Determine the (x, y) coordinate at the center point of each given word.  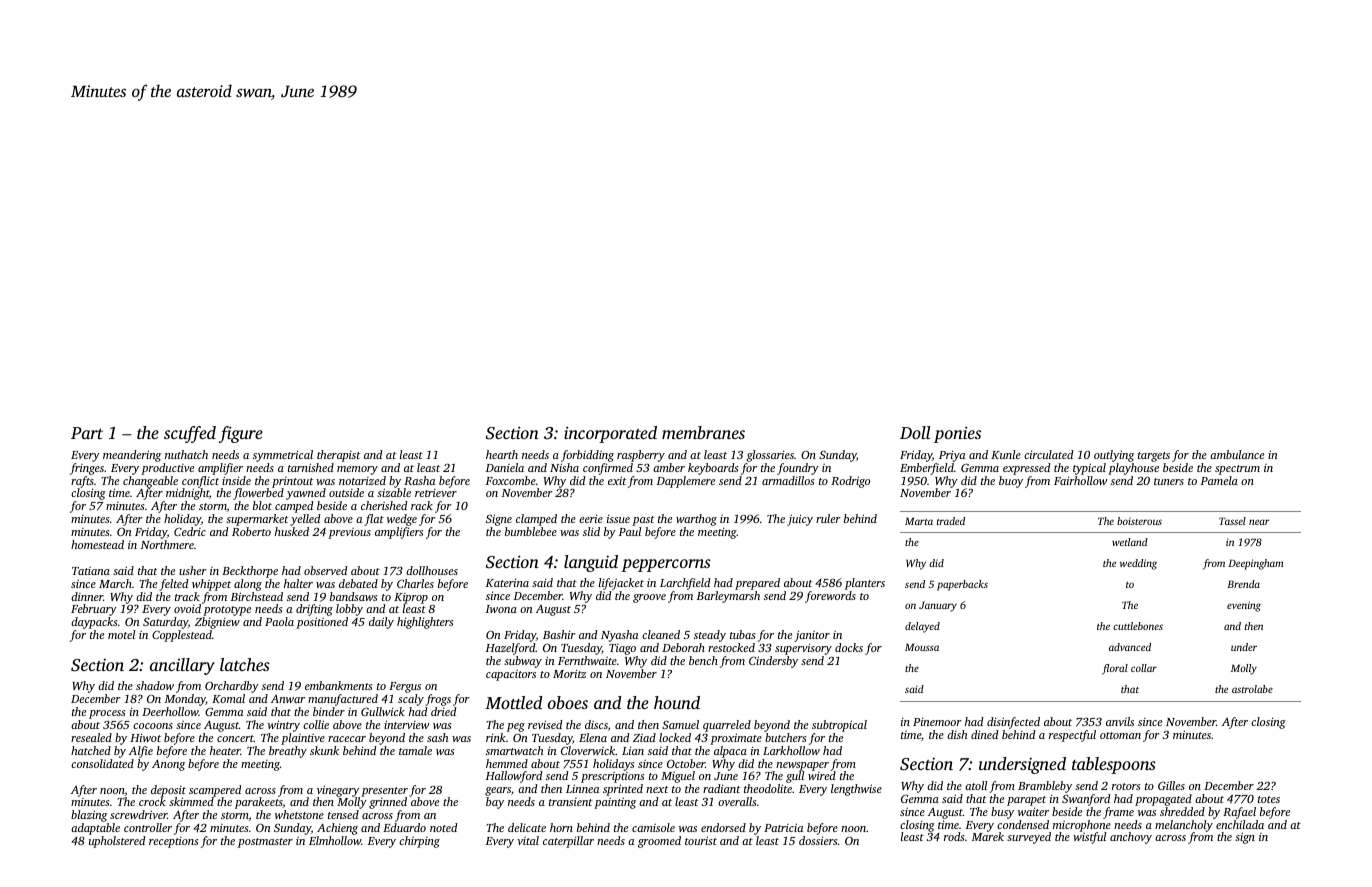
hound (677, 702)
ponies (957, 434)
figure (241, 434)
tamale (415, 750)
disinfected (1013, 723)
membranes (703, 432)
